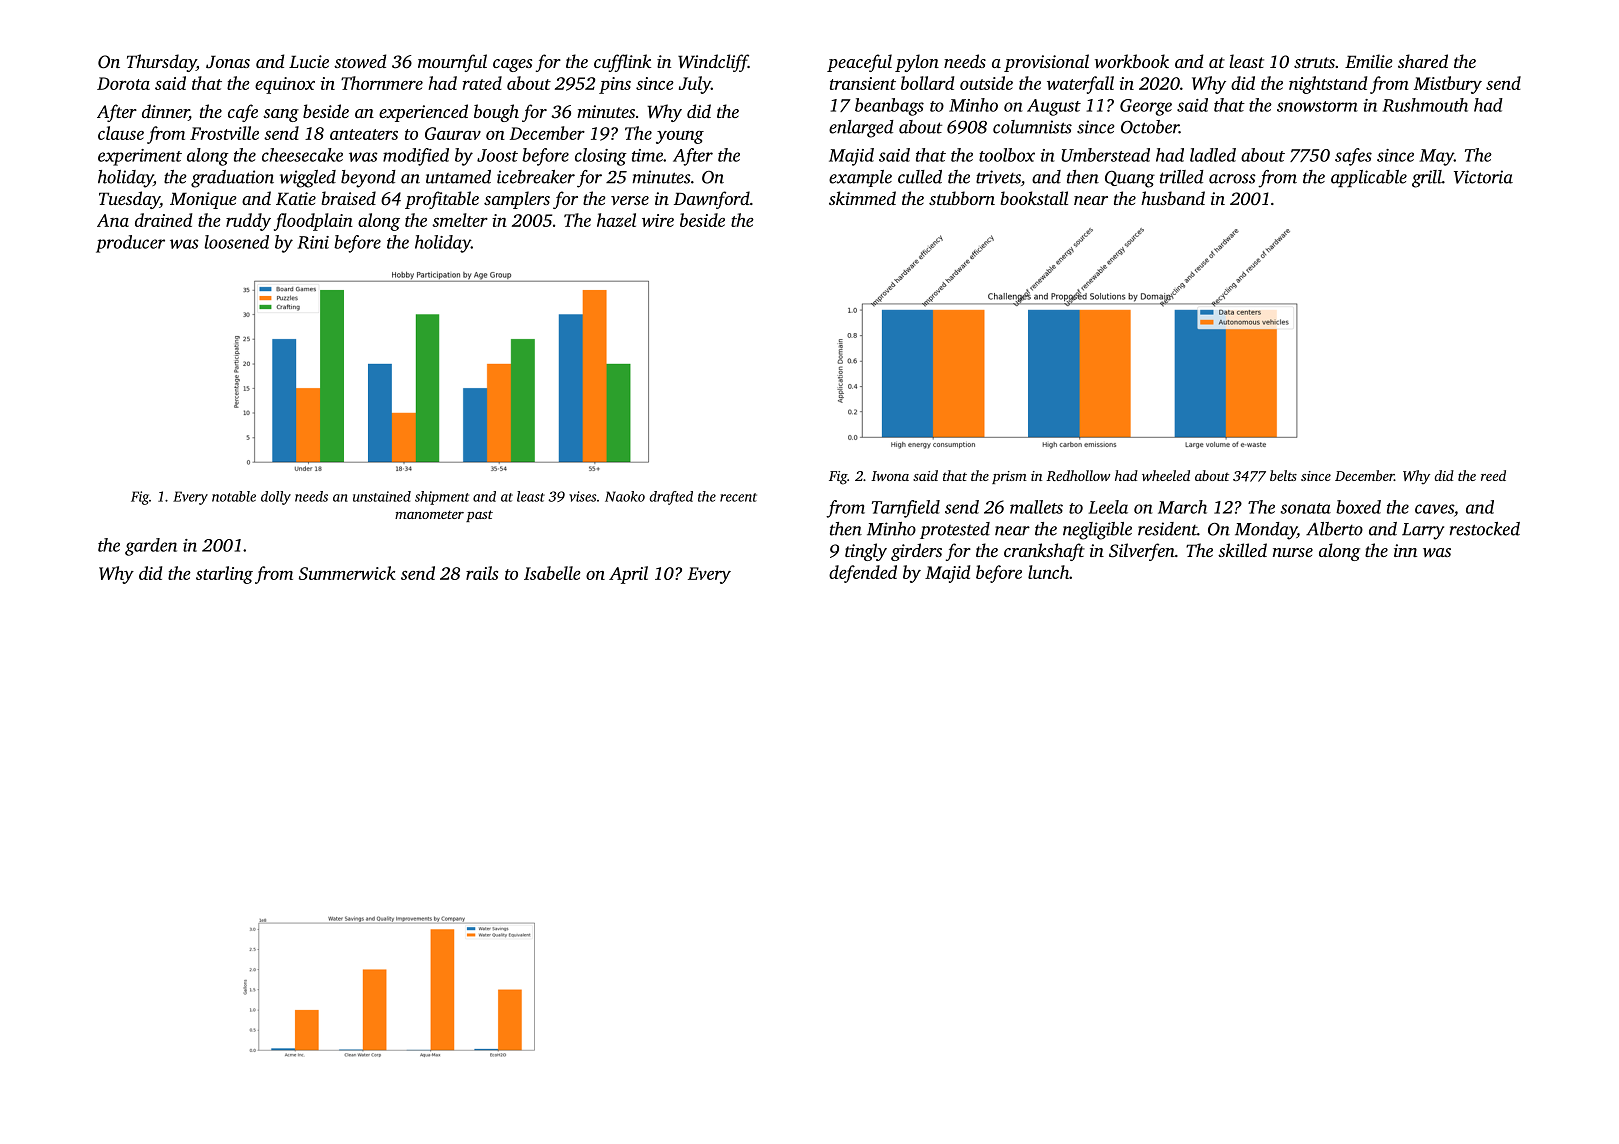  I want to click on Iwona, so click(890, 476).
